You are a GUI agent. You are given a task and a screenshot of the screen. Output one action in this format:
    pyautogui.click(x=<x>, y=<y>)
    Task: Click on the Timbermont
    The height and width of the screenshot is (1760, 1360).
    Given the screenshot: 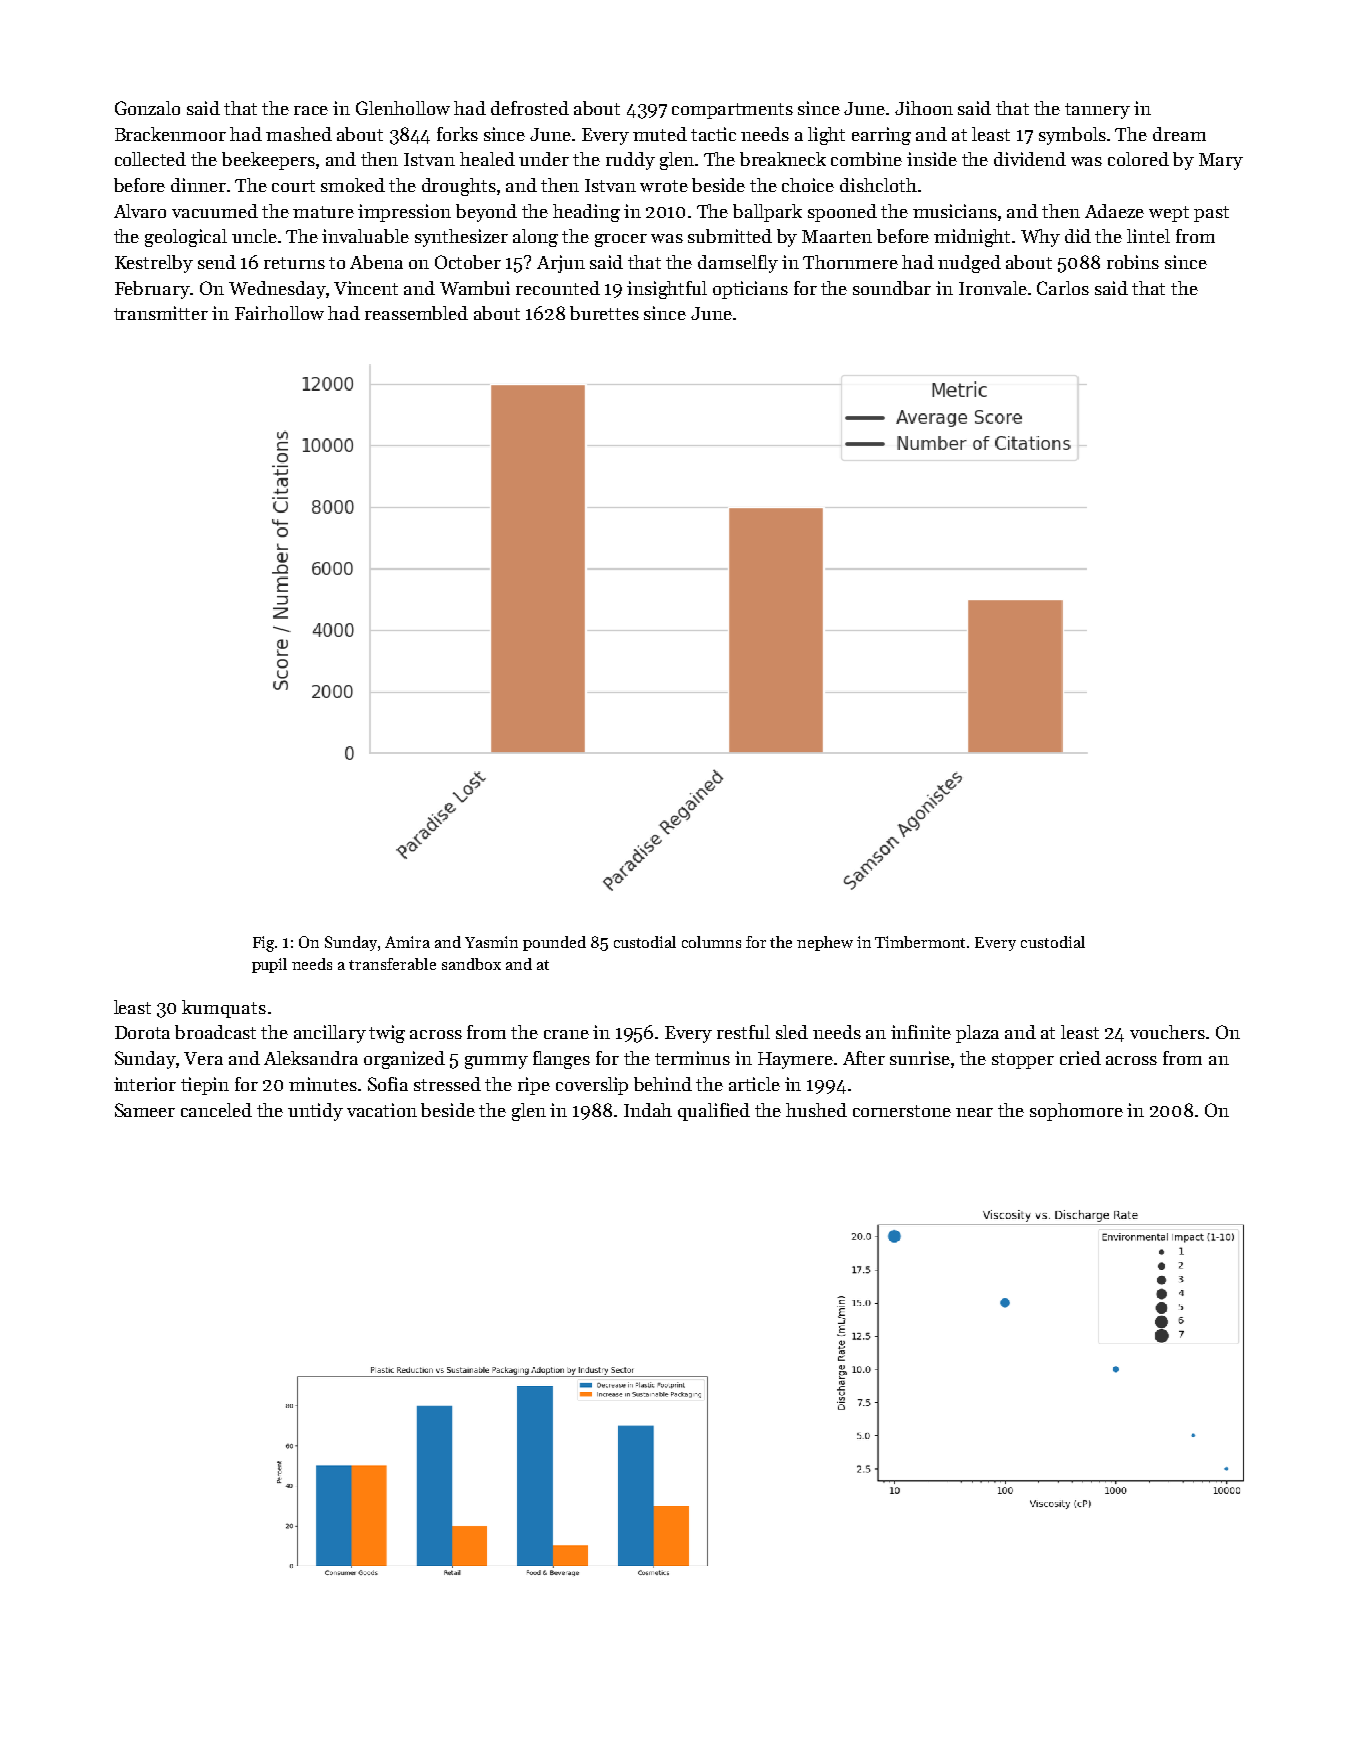 What is the action you would take?
    pyautogui.click(x=921, y=942)
